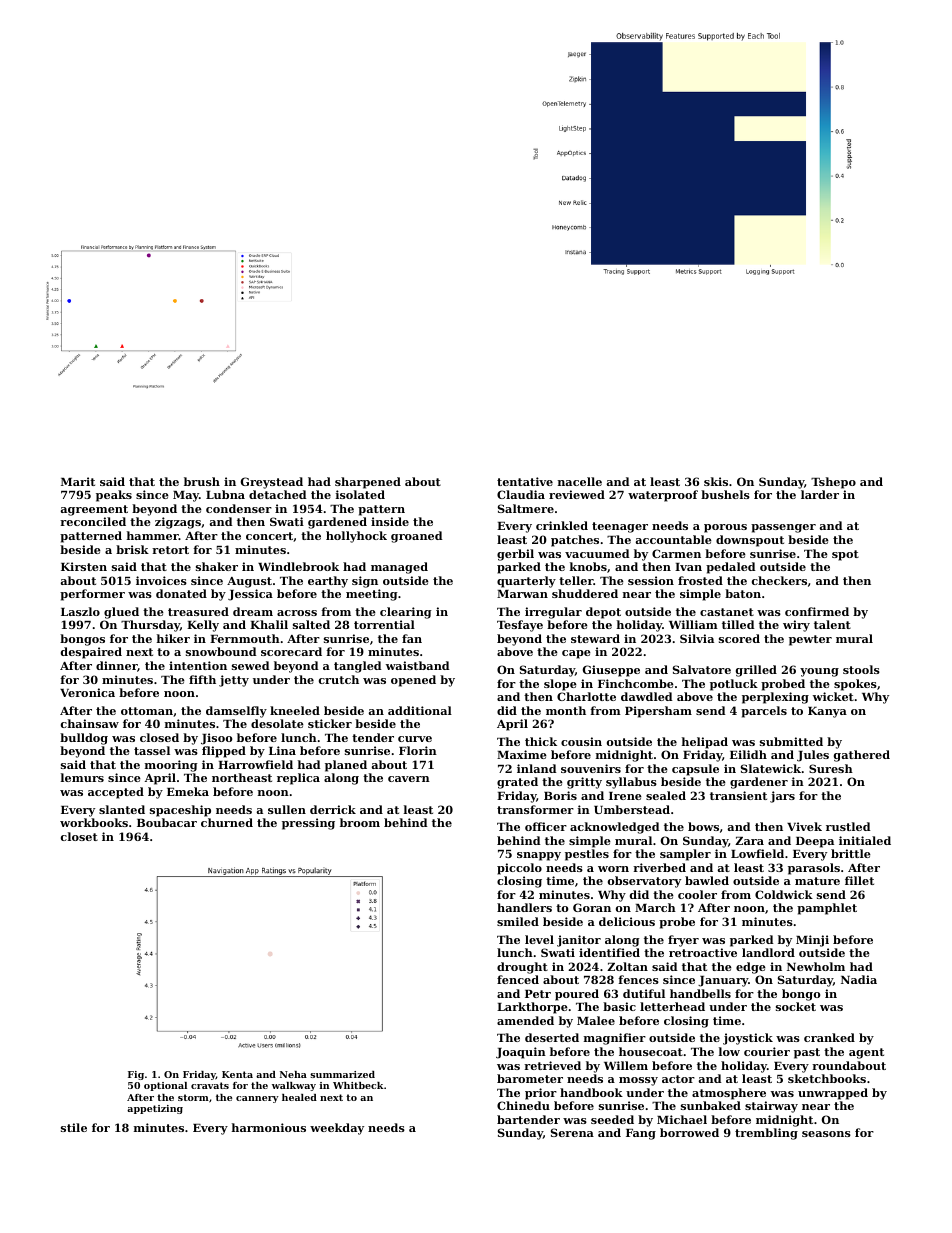  Describe the element at coordinates (859, 979) in the document. I see `Nadia` at that location.
